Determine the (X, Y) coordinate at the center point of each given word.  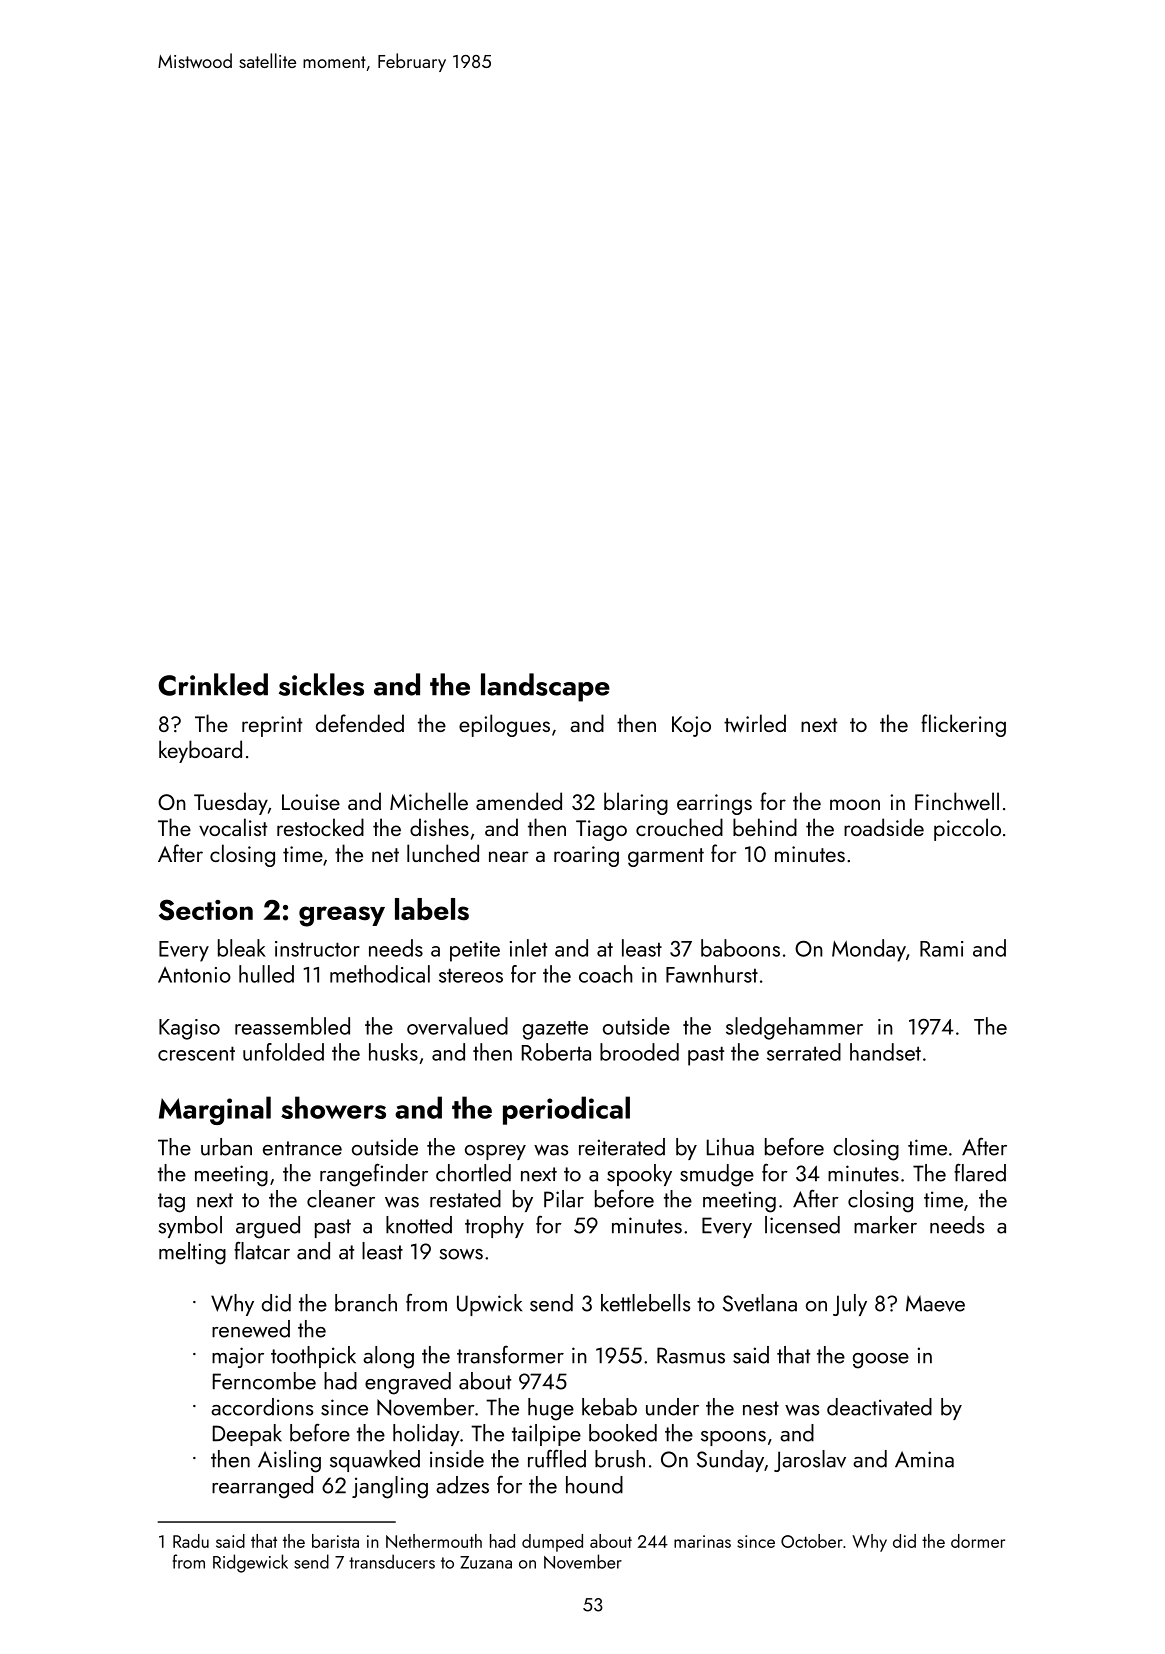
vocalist (233, 827)
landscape (545, 687)
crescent (196, 1053)
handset (885, 1052)
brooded (639, 1052)
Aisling (289, 1461)
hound (594, 1485)
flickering (963, 725)
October (812, 1541)
